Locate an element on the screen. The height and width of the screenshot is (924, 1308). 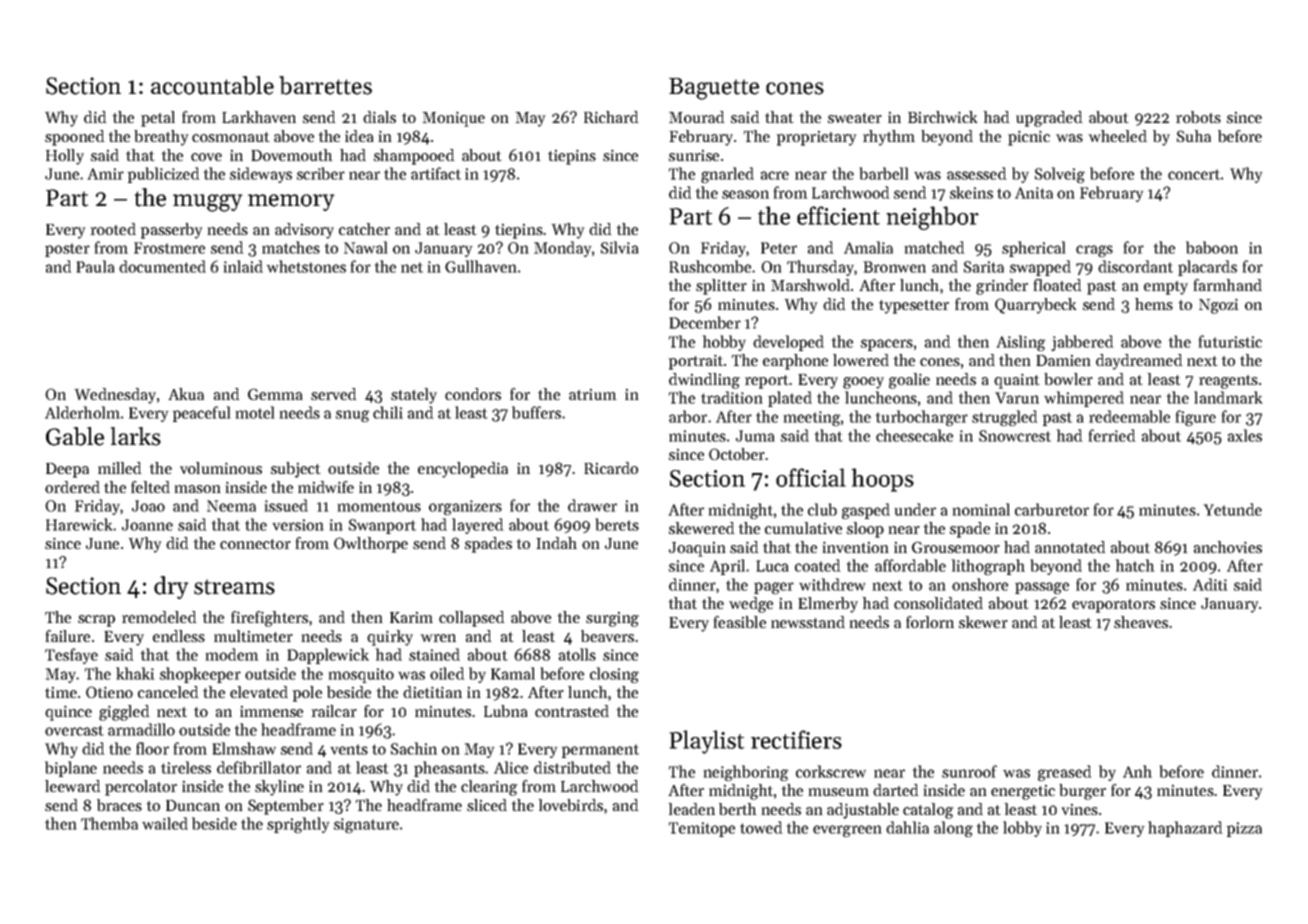
Gullhaven is located at coordinates (480, 266).
